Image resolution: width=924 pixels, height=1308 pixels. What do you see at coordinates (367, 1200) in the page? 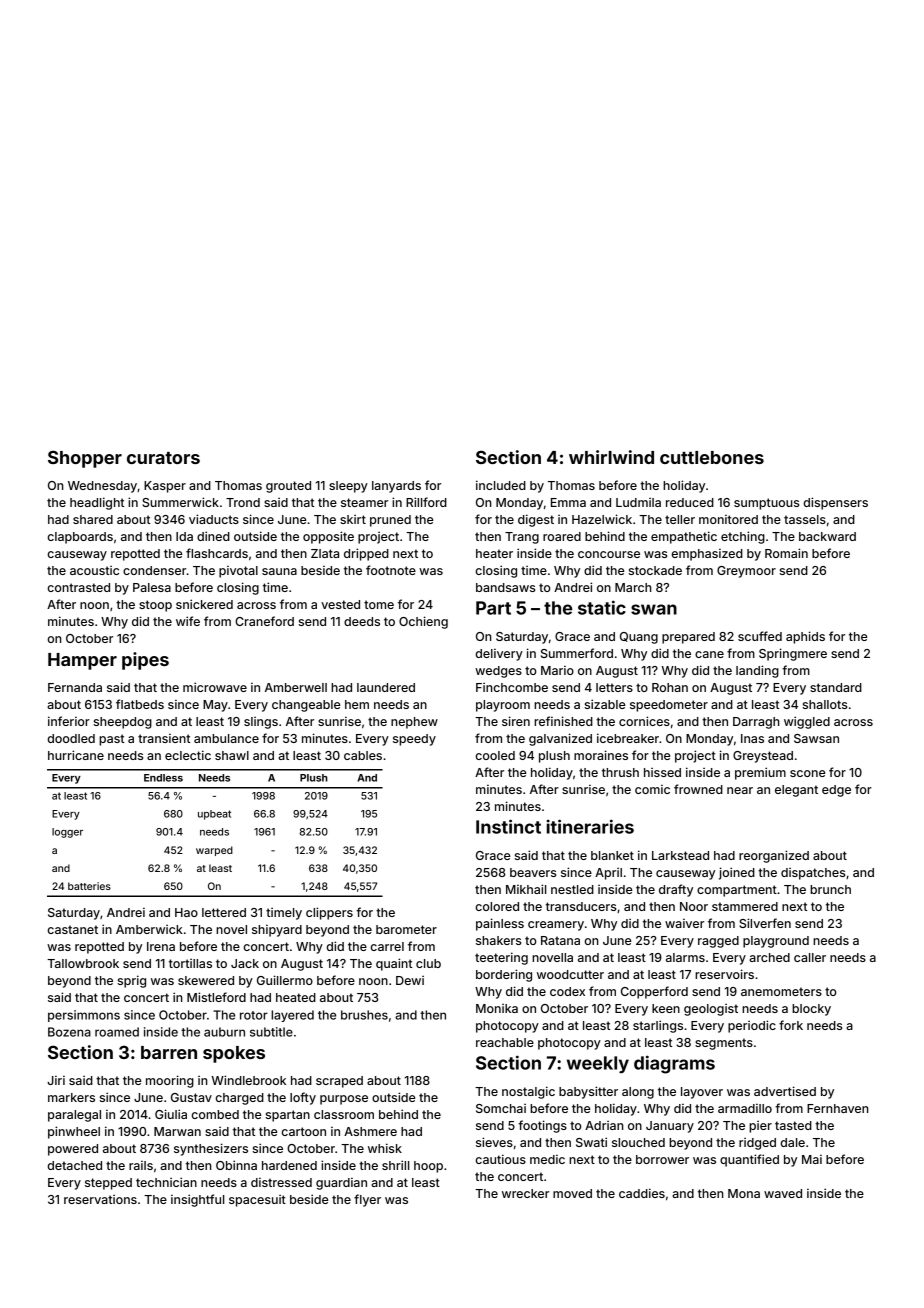
I see `flyer` at bounding box center [367, 1200].
